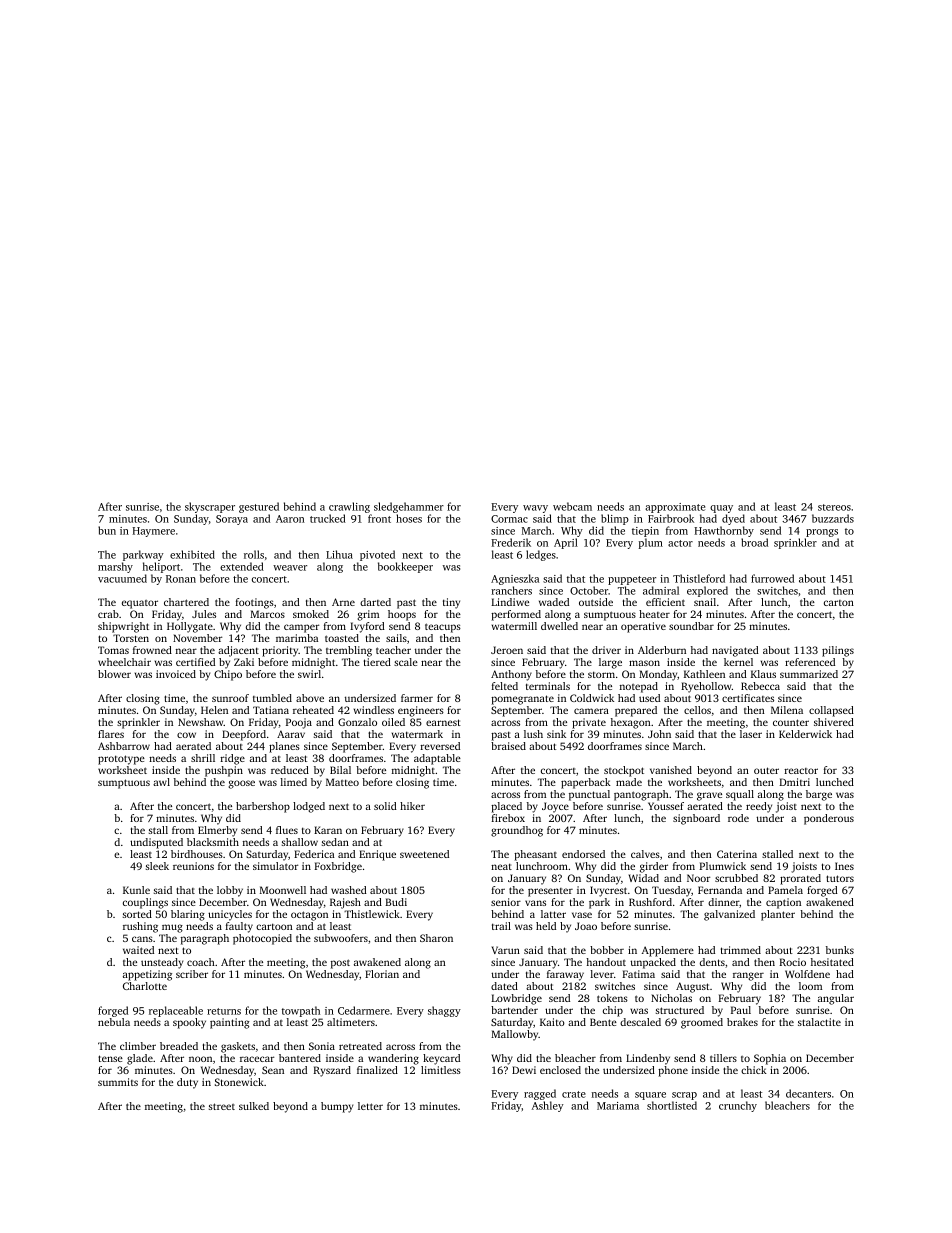 This page has height=1233, width=952. I want to click on vanished, so click(671, 770).
